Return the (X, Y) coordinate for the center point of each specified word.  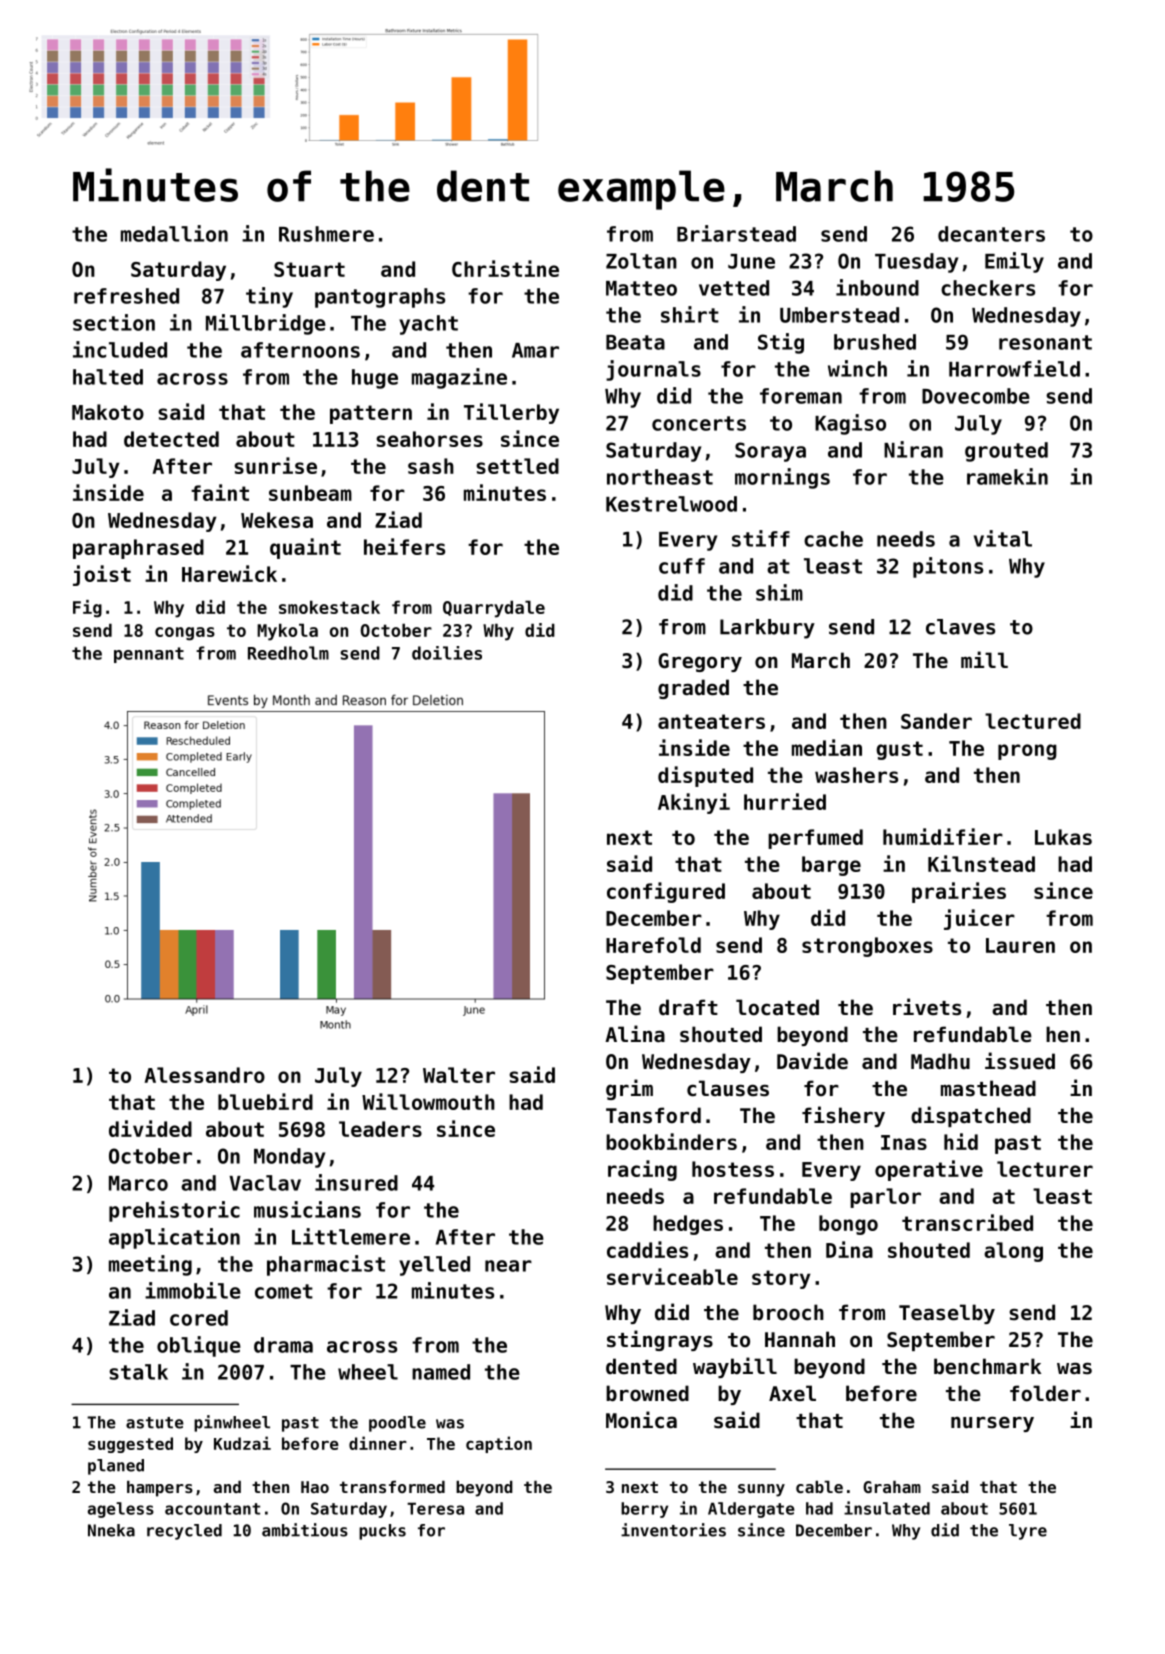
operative (929, 1170)
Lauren (1020, 945)
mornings (782, 478)
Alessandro (205, 1075)
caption (499, 1444)
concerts (699, 423)
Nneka (111, 1530)
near (508, 1266)
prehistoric (174, 1211)
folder (1045, 1393)
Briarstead (736, 233)
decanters (991, 234)
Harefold (653, 945)
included (120, 349)
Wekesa (277, 520)
